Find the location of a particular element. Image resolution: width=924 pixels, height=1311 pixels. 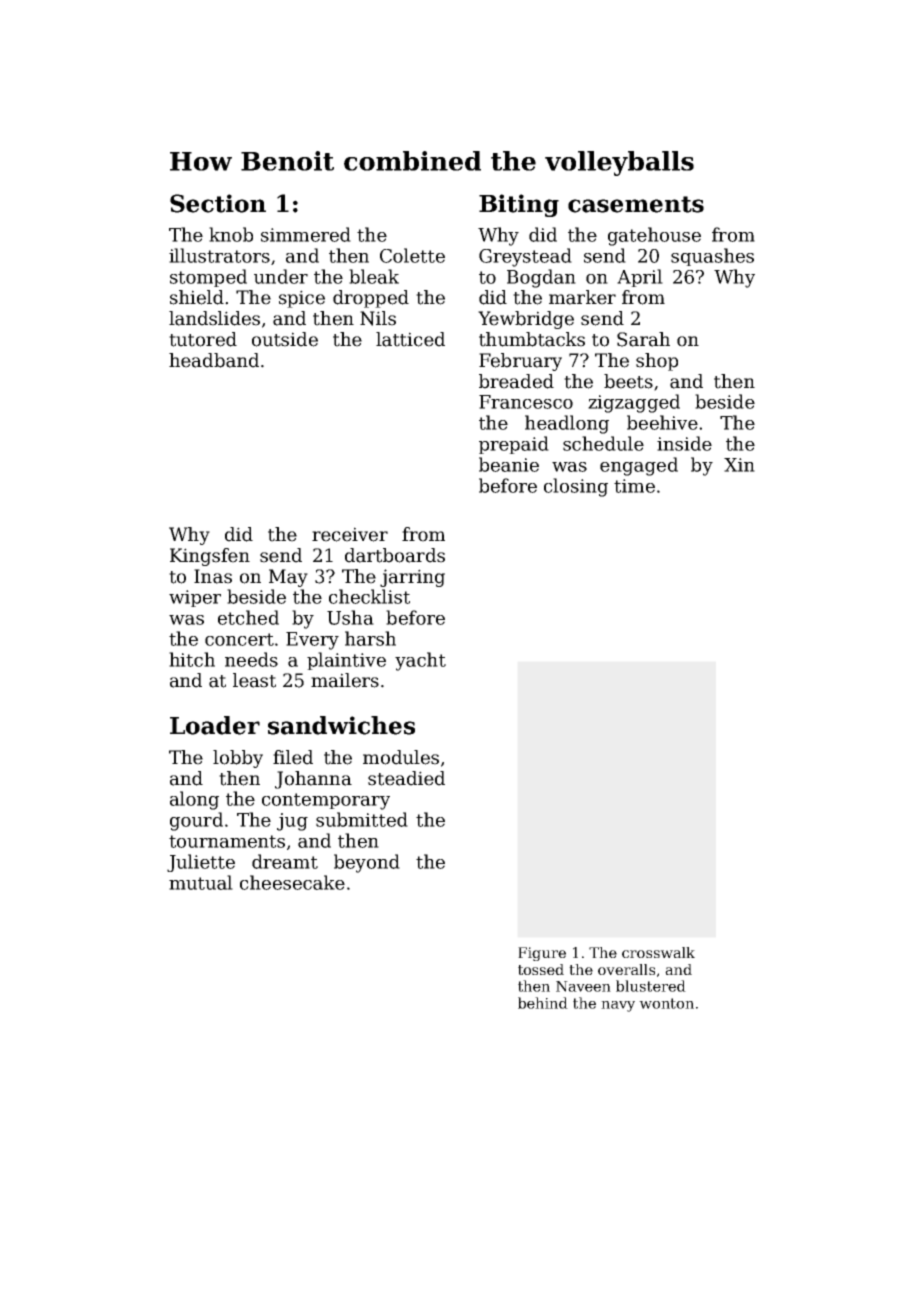

Naveen is located at coordinates (583, 986).
